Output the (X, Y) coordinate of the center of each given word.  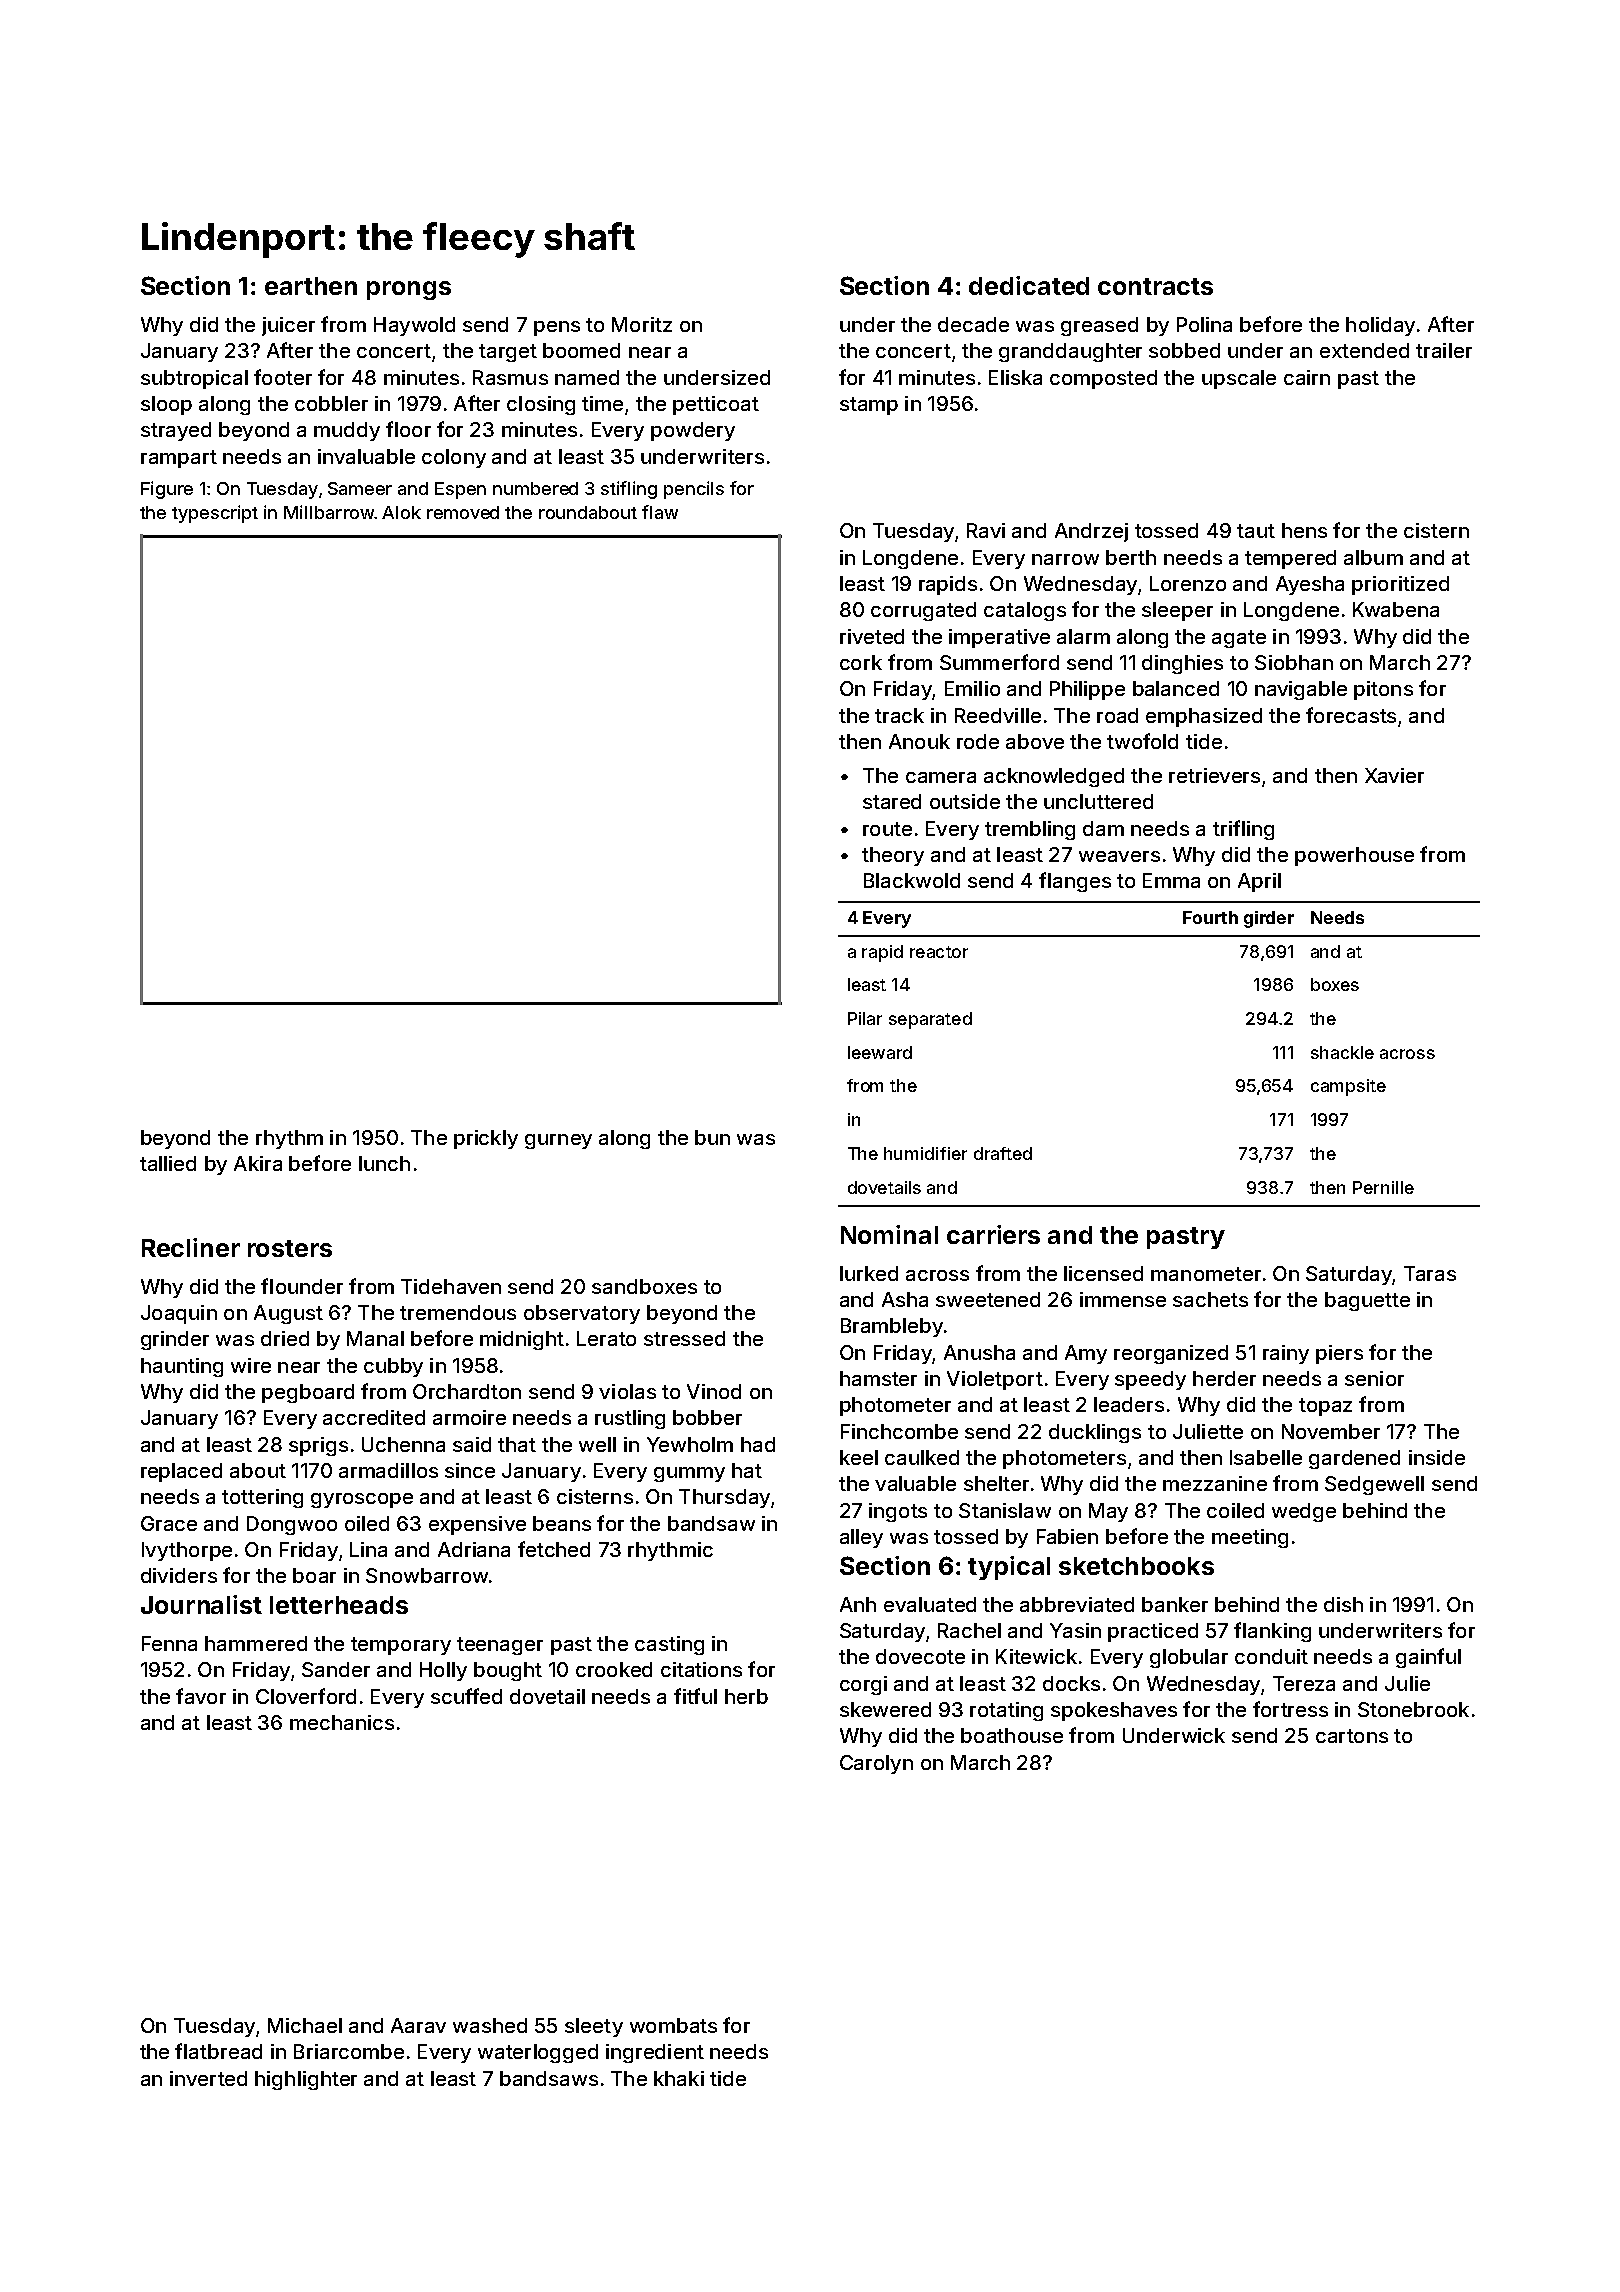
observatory (582, 1314)
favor (201, 1696)
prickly (486, 1139)
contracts (1155, 286)
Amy (1086, 1354)
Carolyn (876, 1764)
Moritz (642, 324)
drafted (1003, 1153)
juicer (288, 326)
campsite (1348, 1087)
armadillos (388, 1470)
